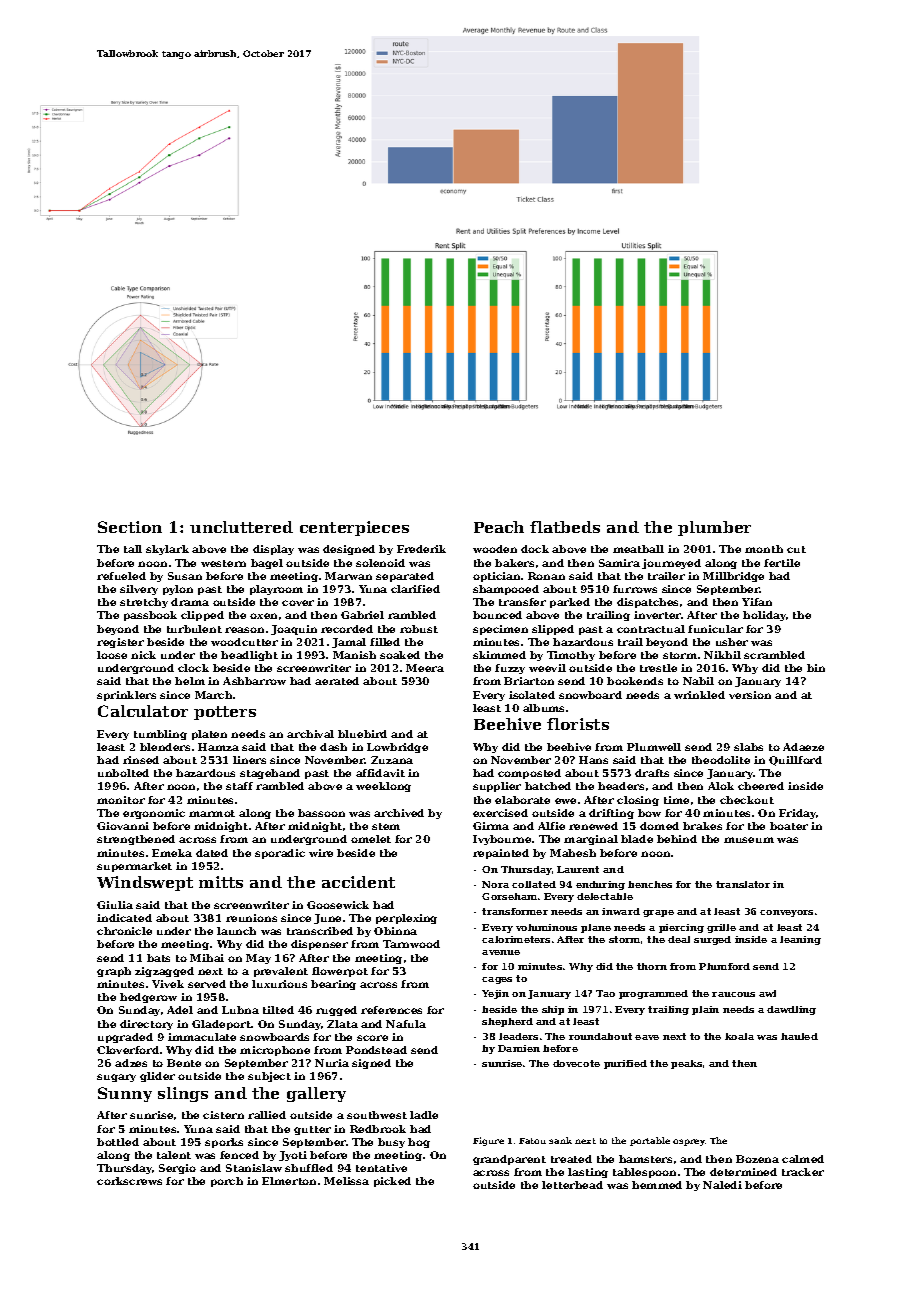 The width and height of the screenshot is (924, 1308). I want to click on holiday, so click(764, 616).
